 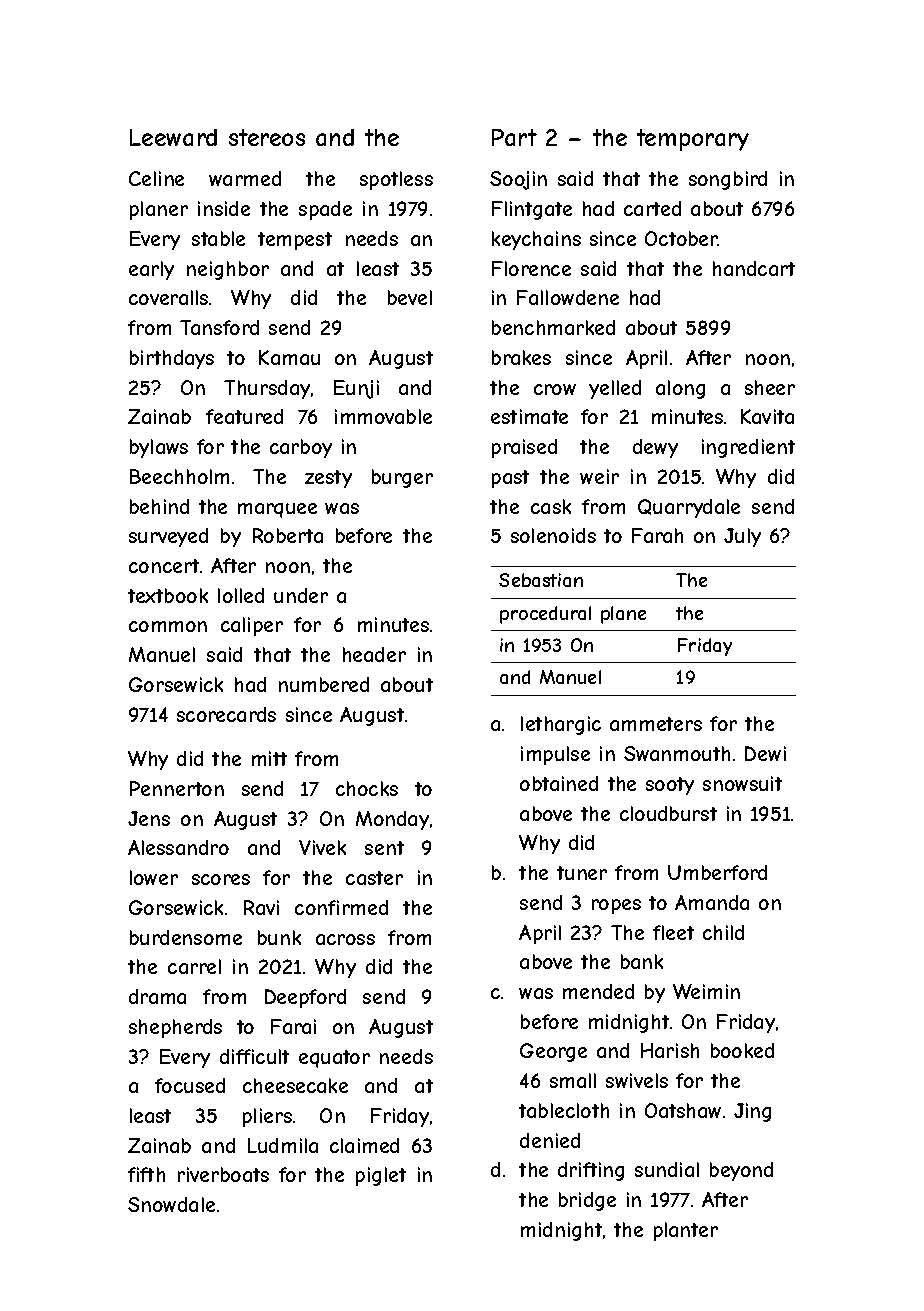 I want to click on July, so click(x=742, y=537).
